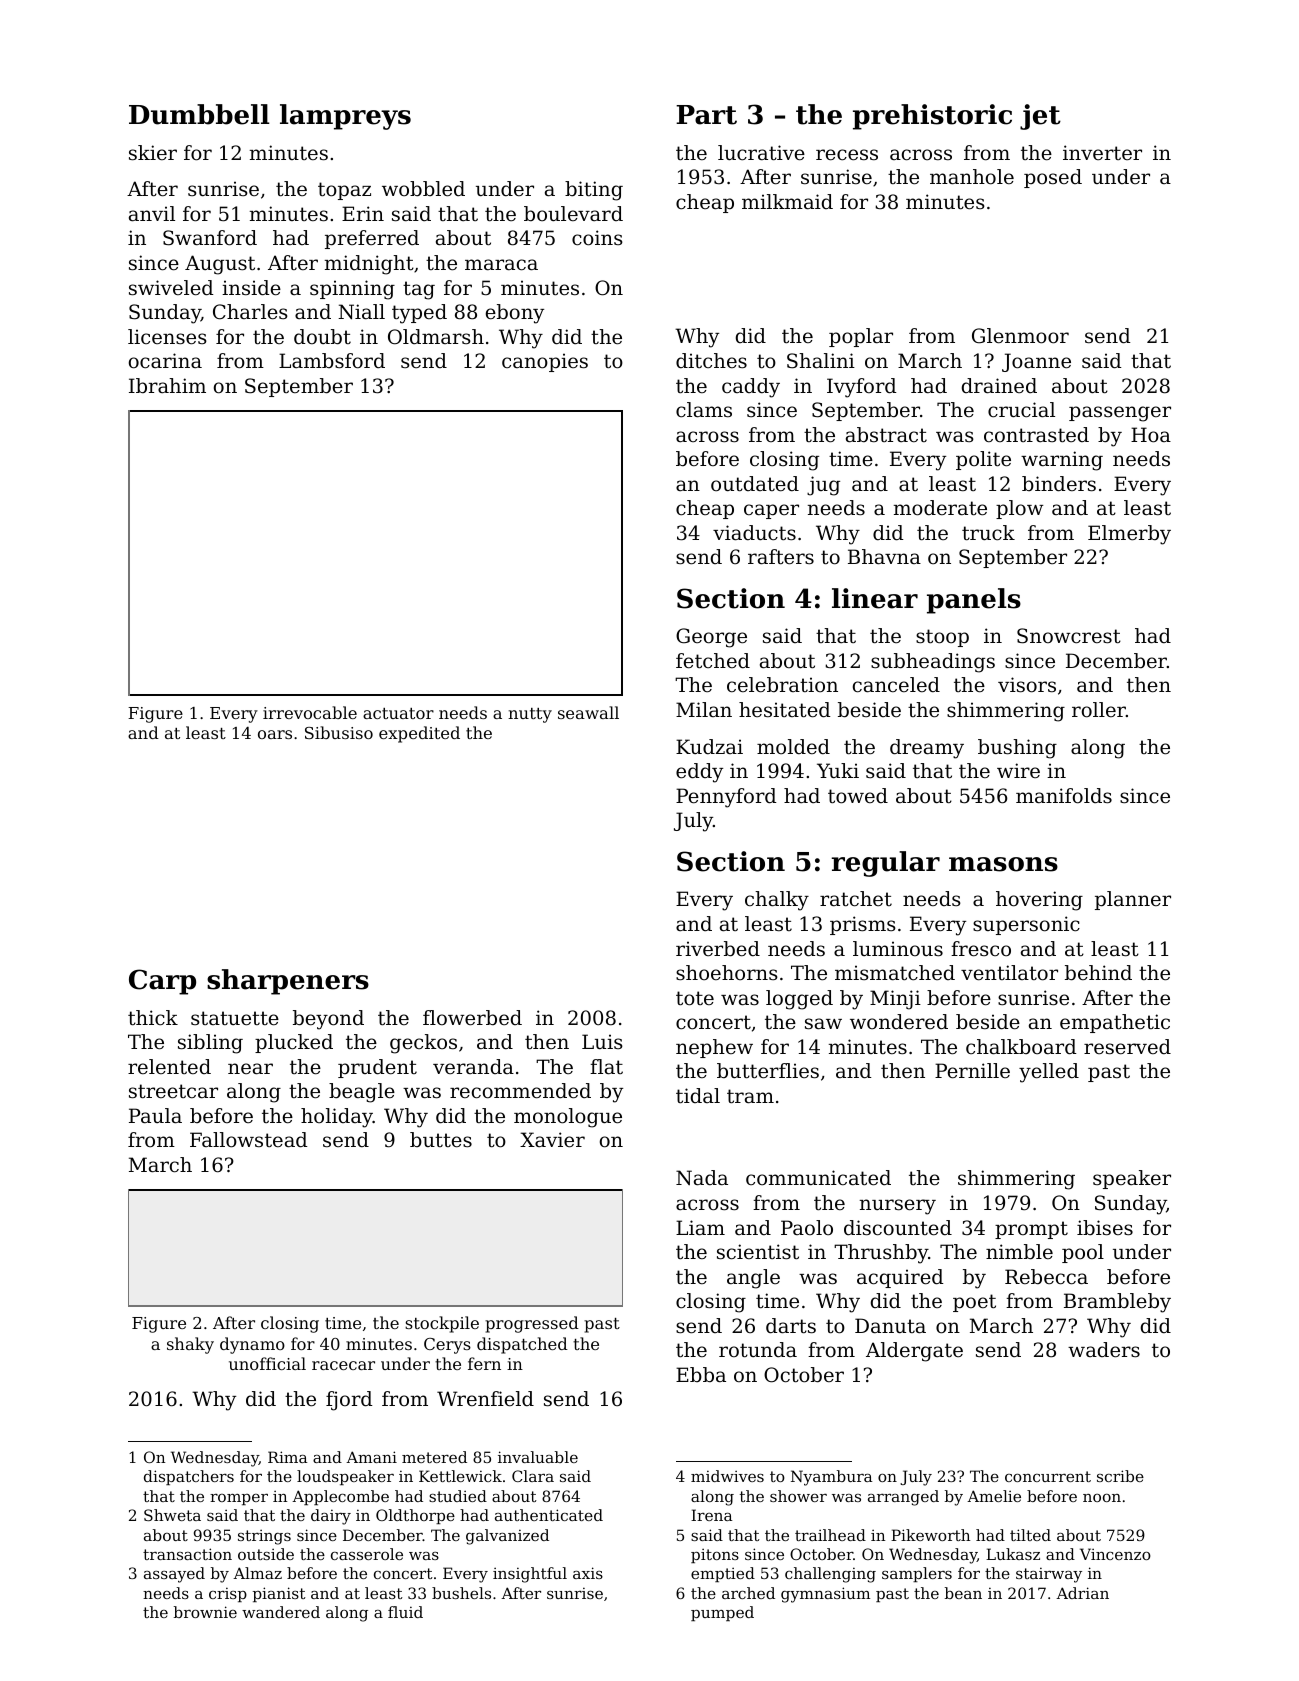 The width and height of the document is (1299, 1681). What do you see at coordinates (1040, 117) in the document?
I see `jet` at bounding box center [1040, 117].
